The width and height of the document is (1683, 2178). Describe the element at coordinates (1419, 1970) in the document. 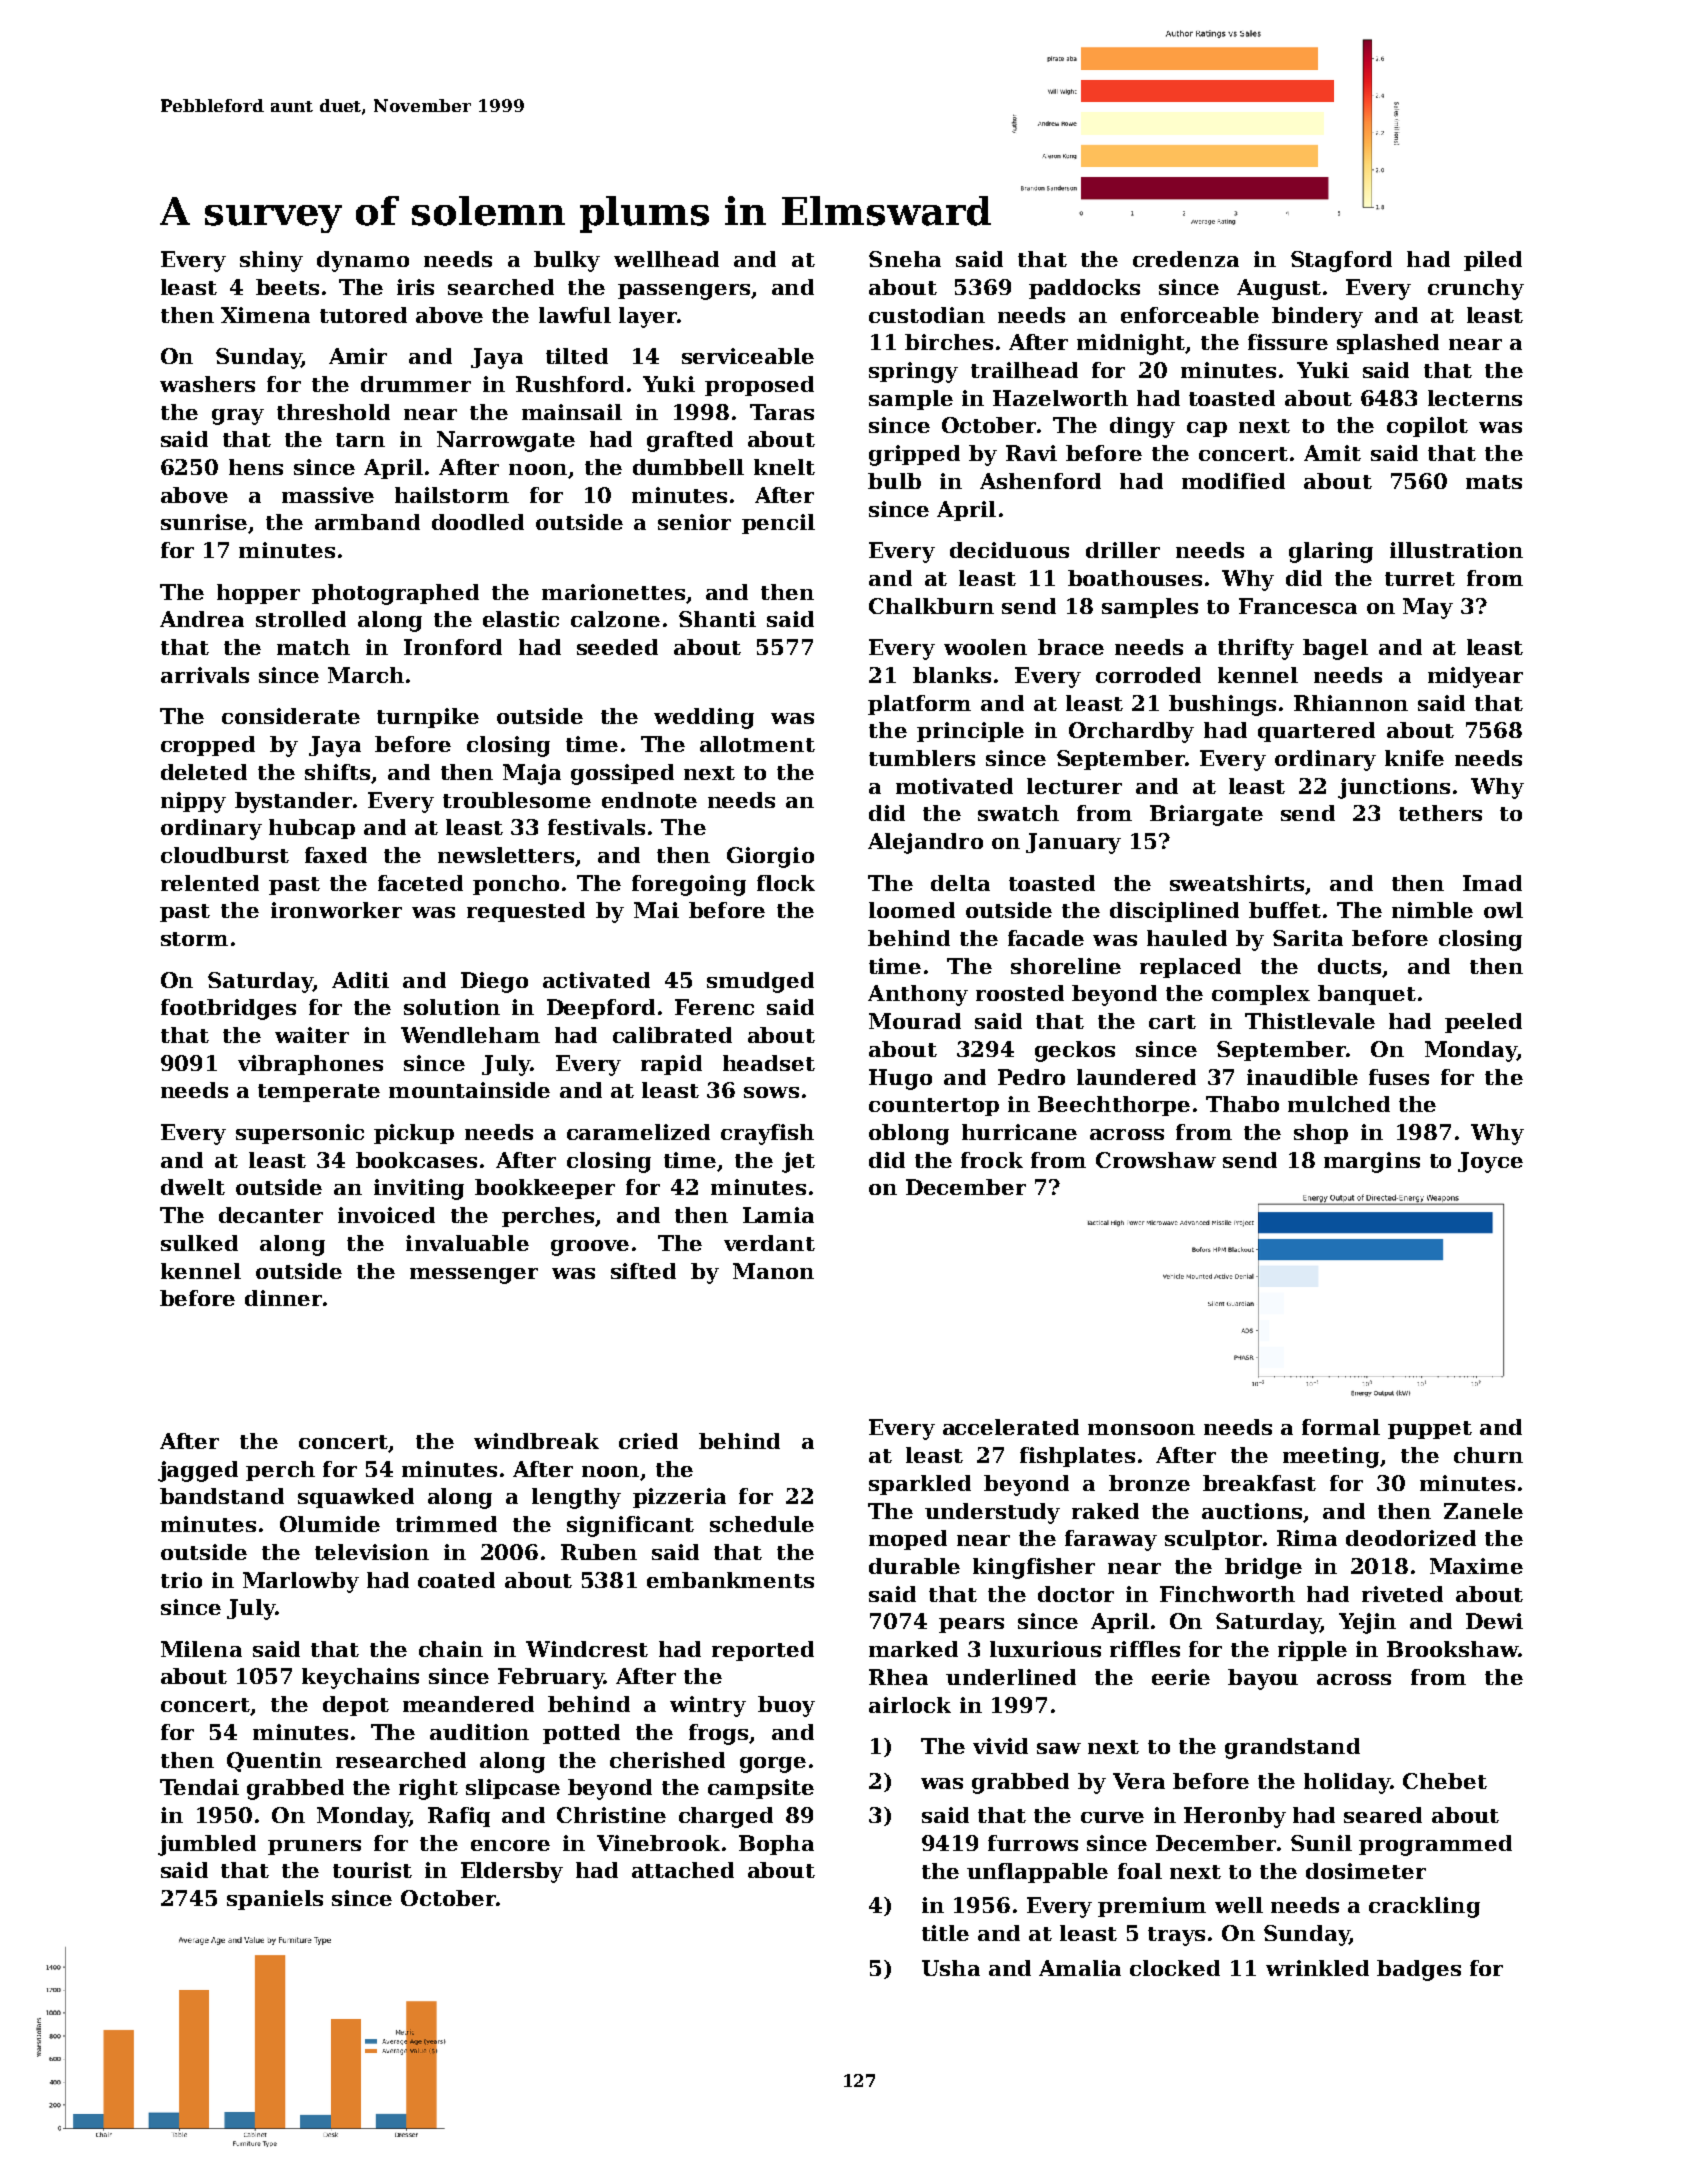

I see `badges` at that location.
